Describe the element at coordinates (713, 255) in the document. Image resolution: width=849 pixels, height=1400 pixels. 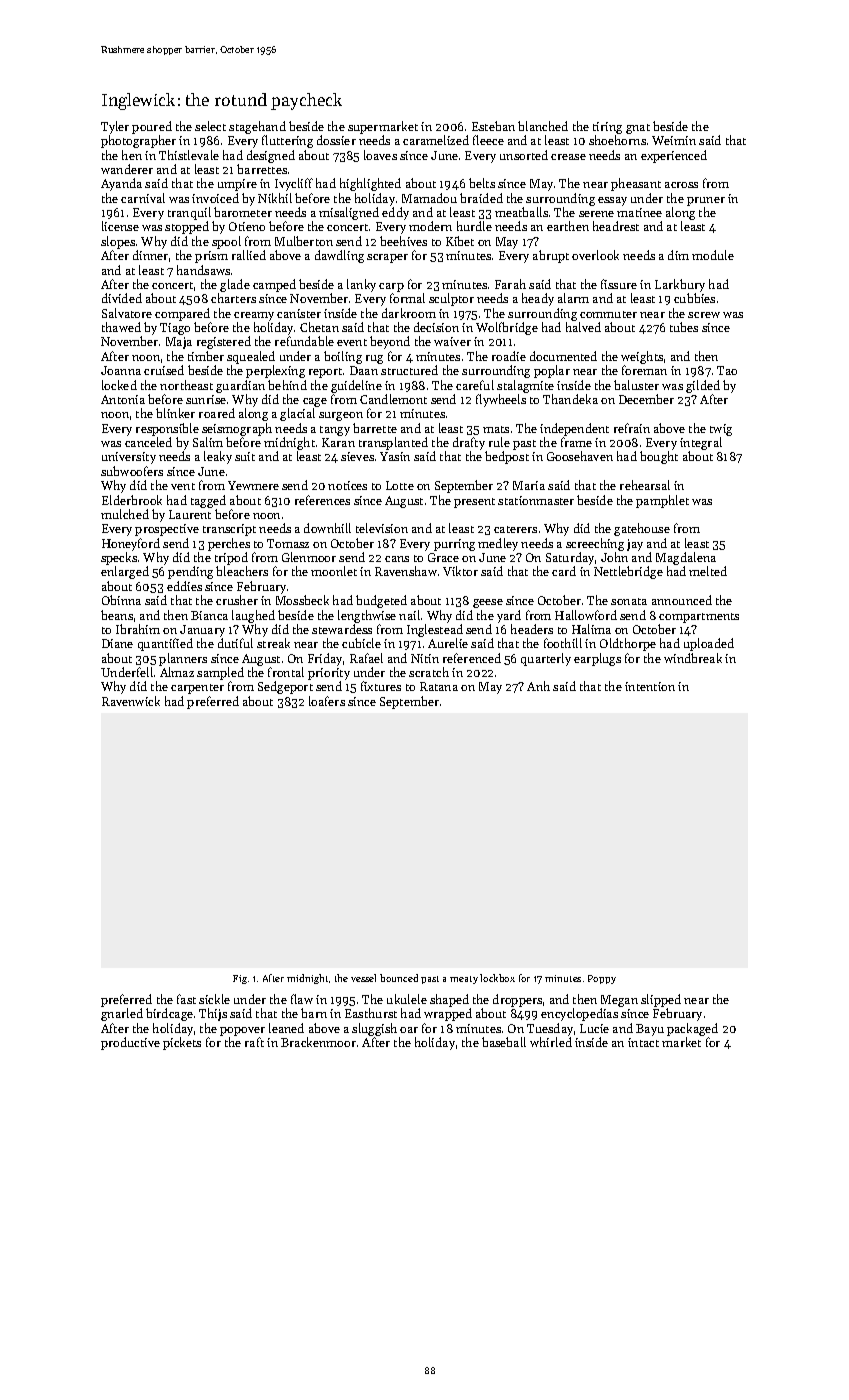
I see `module` at that location.
